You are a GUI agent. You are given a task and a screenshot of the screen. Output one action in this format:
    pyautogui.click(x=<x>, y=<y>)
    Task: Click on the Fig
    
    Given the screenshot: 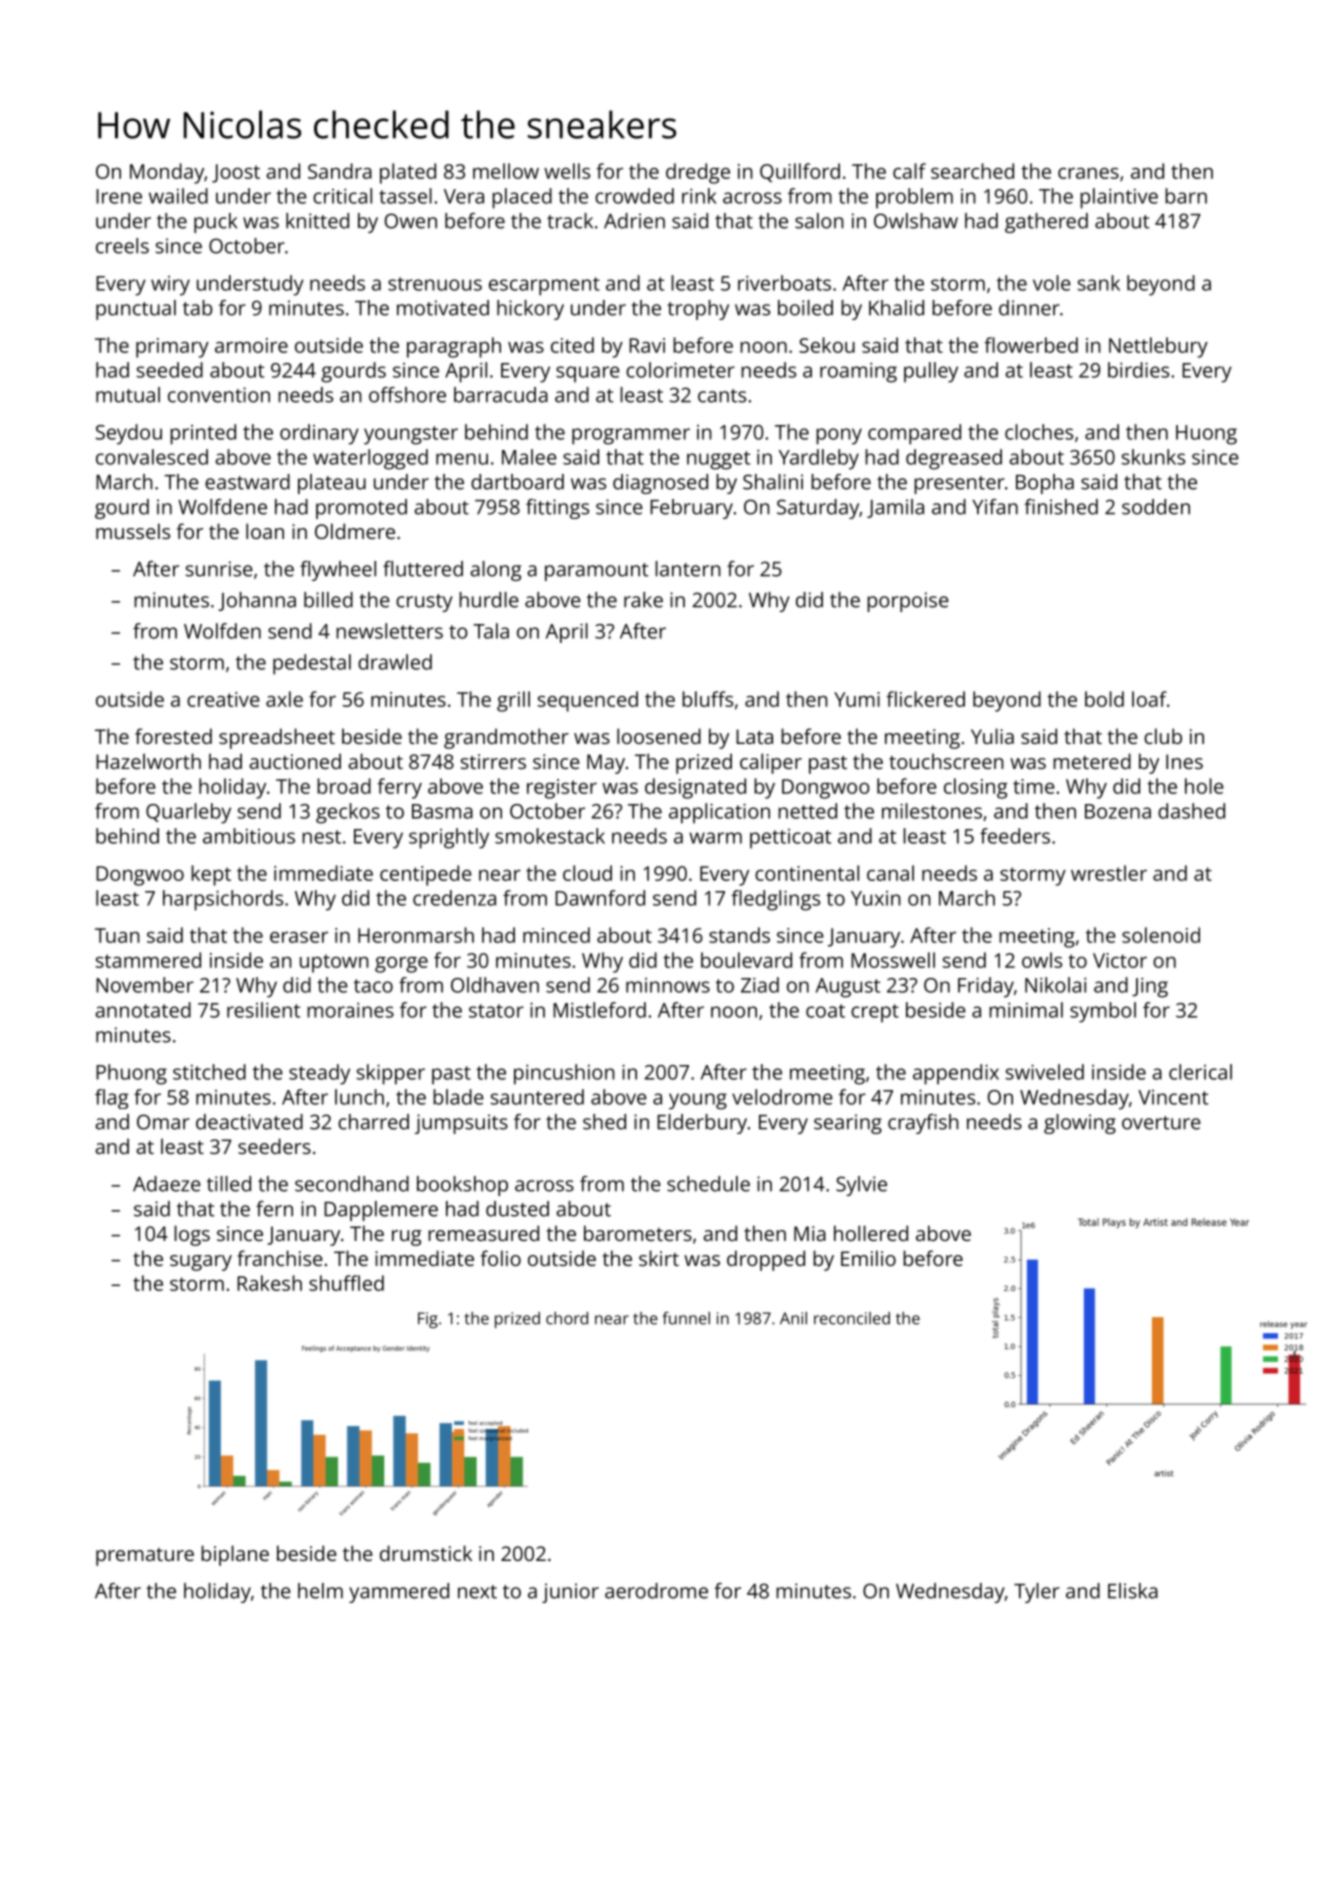 What is the action you would take?
    pyautogui.click(x=428, y=1320)
